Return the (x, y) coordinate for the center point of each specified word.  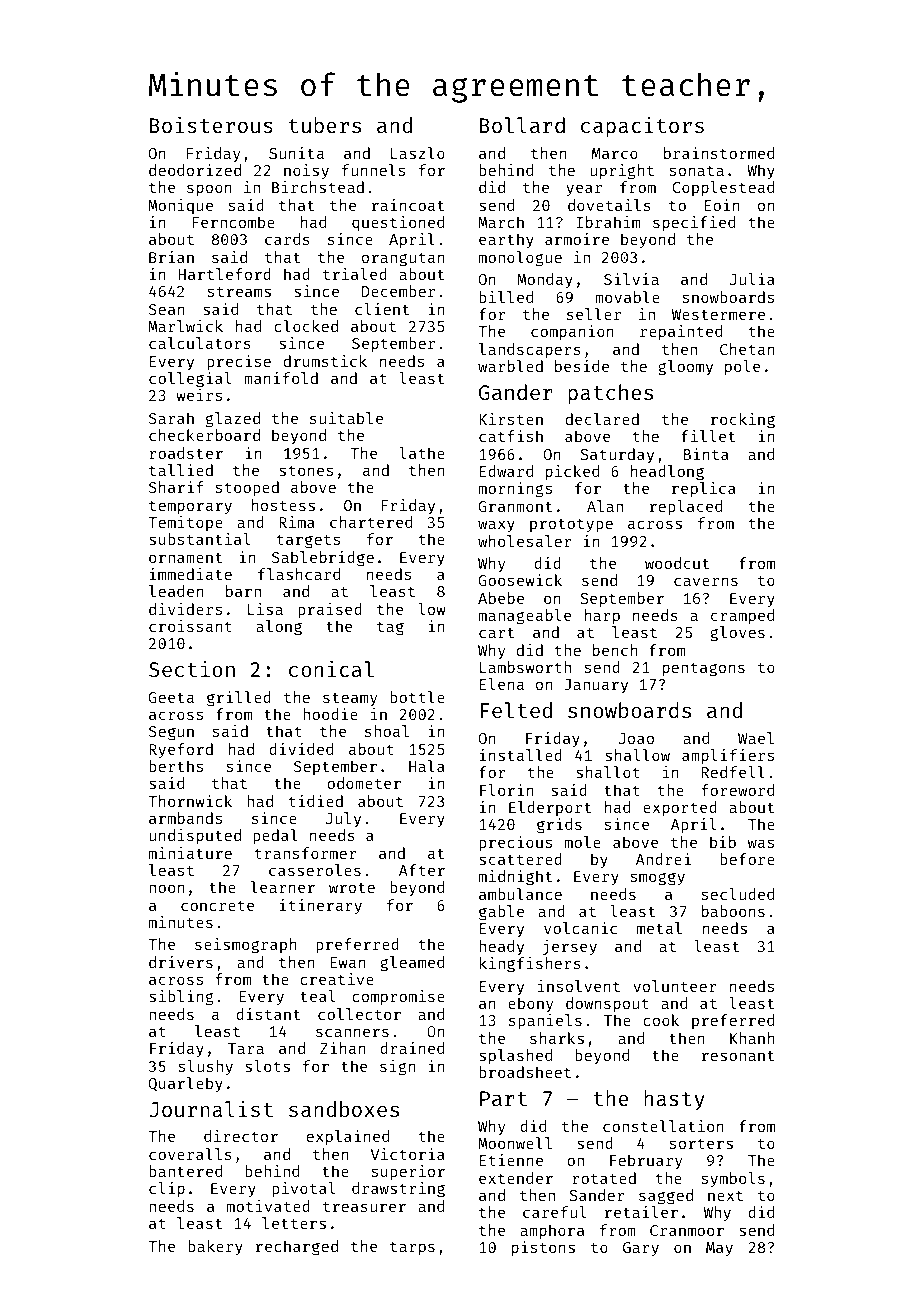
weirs (199, 395)
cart (496, 633)
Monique (180, 206)
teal (317, 996)
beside (582, 366)
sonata (697, 171)
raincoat (408, 205)
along (279, 628)
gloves (737, 634)
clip (167, 1190)
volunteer (675, 986)
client (382, 309)
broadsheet (525, 1072)
